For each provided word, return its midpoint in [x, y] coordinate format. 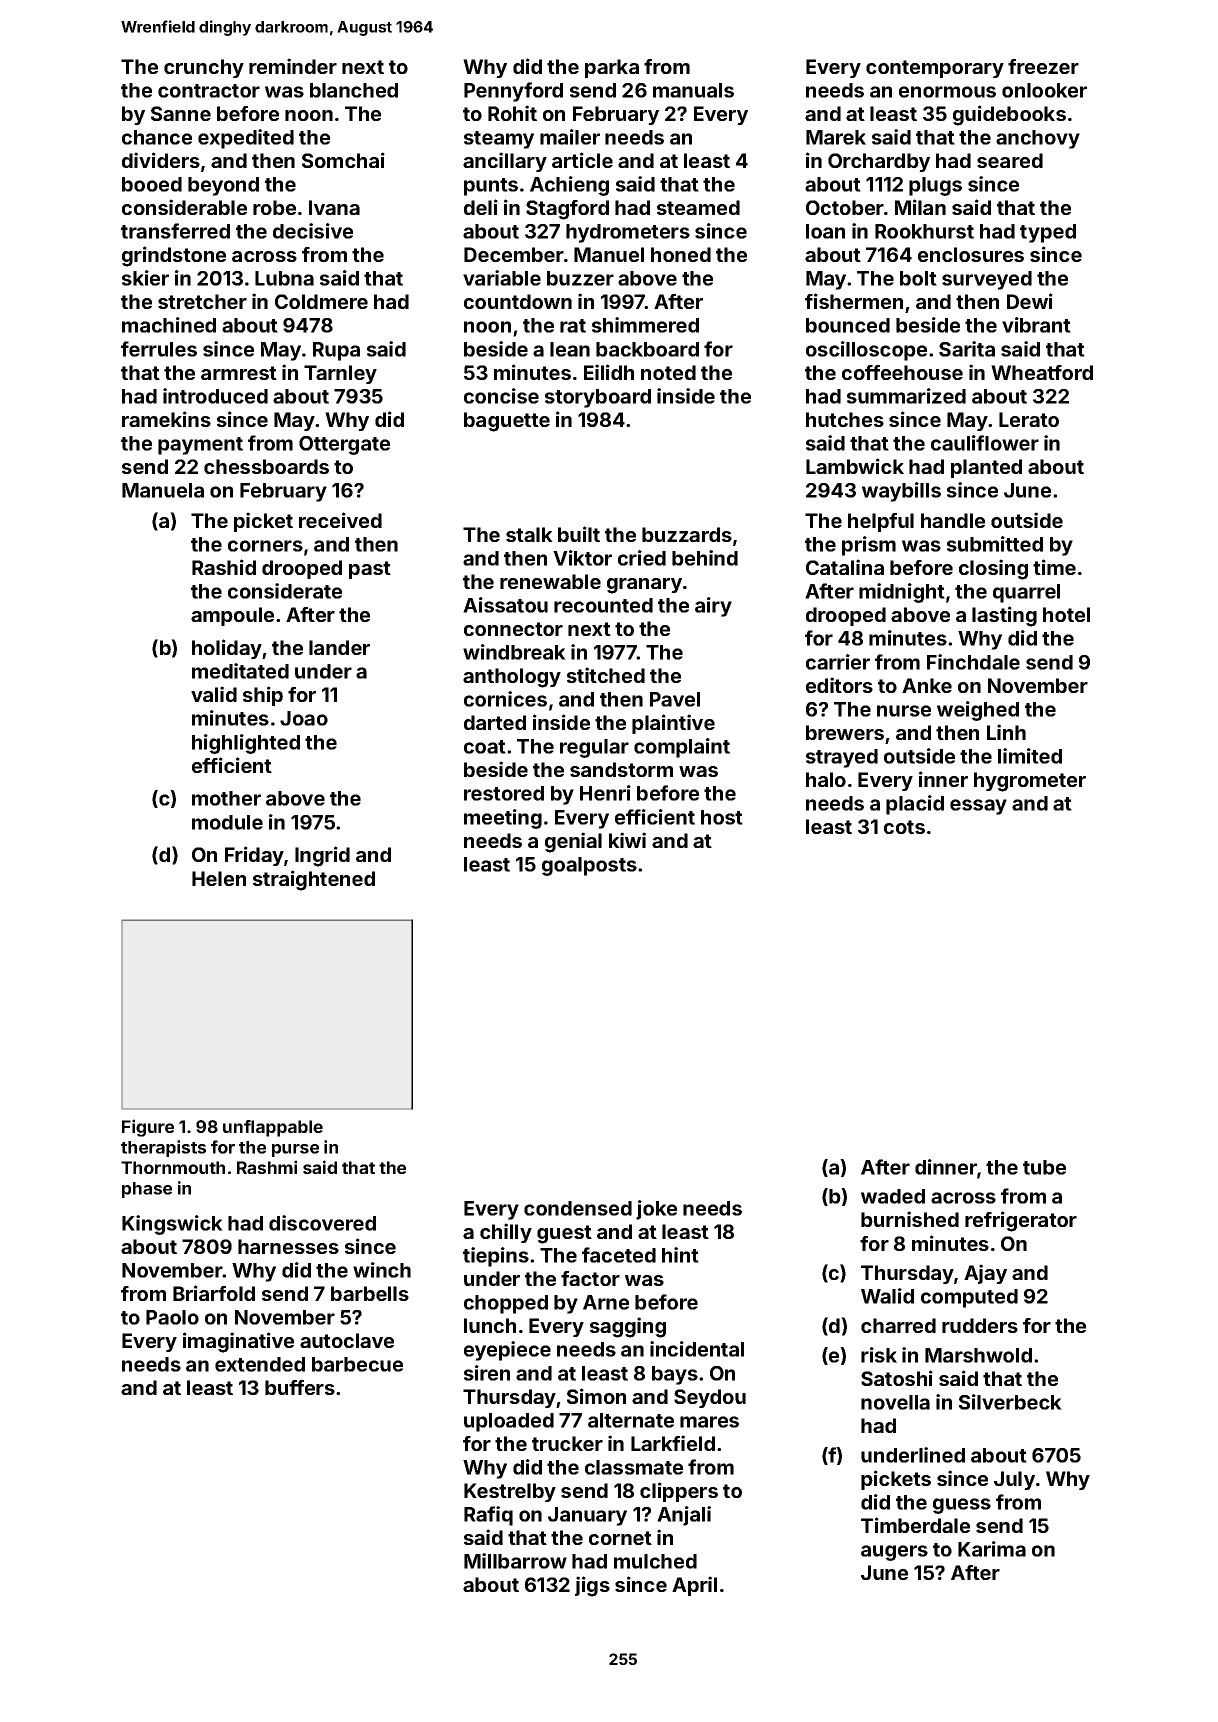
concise [501, 396]
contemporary [935, 69]
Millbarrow [515, 1561]
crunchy [204, 68]
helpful [881, 522]
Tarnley [340, 374]
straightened [314, 880]
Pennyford [513, 92]
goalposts [589, 866]
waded [893, 1196]
